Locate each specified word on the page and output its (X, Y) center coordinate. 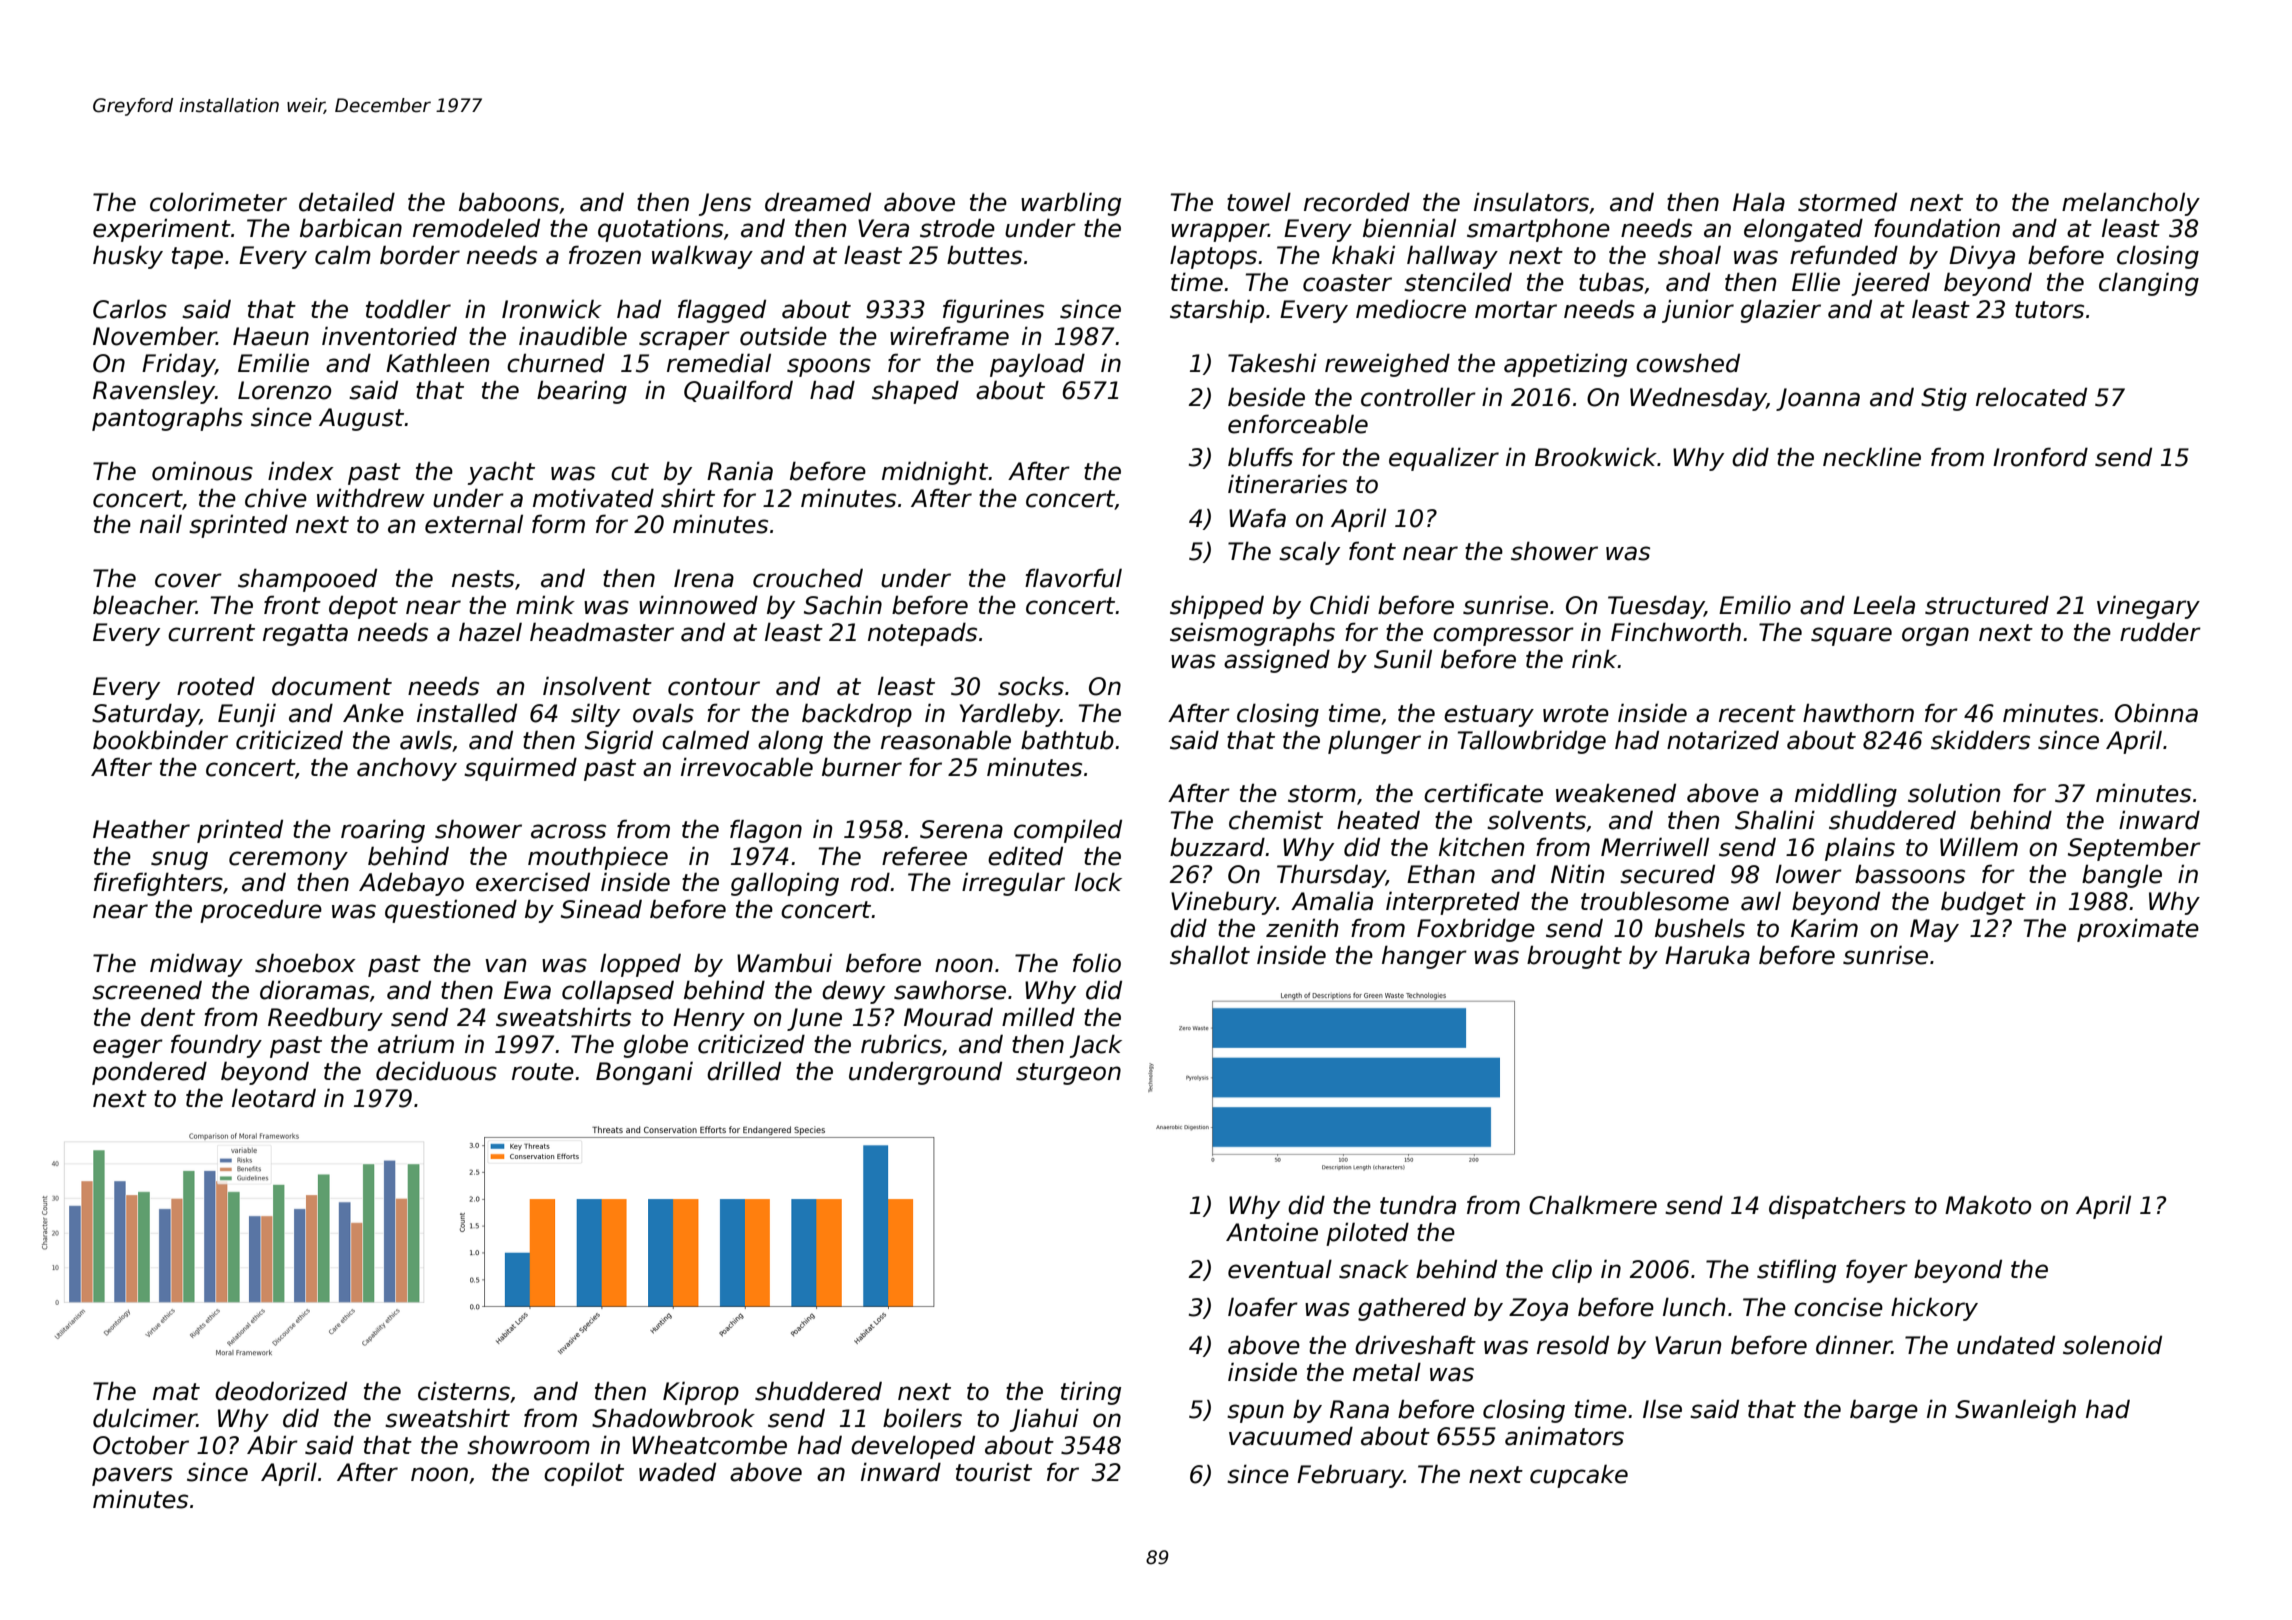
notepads (922, 634)
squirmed (520, 769)
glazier (1781, 311)
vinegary (2148, 607)
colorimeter (218, 202)
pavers (132, 1476)
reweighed (1387, 365)
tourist (994, 1472)
